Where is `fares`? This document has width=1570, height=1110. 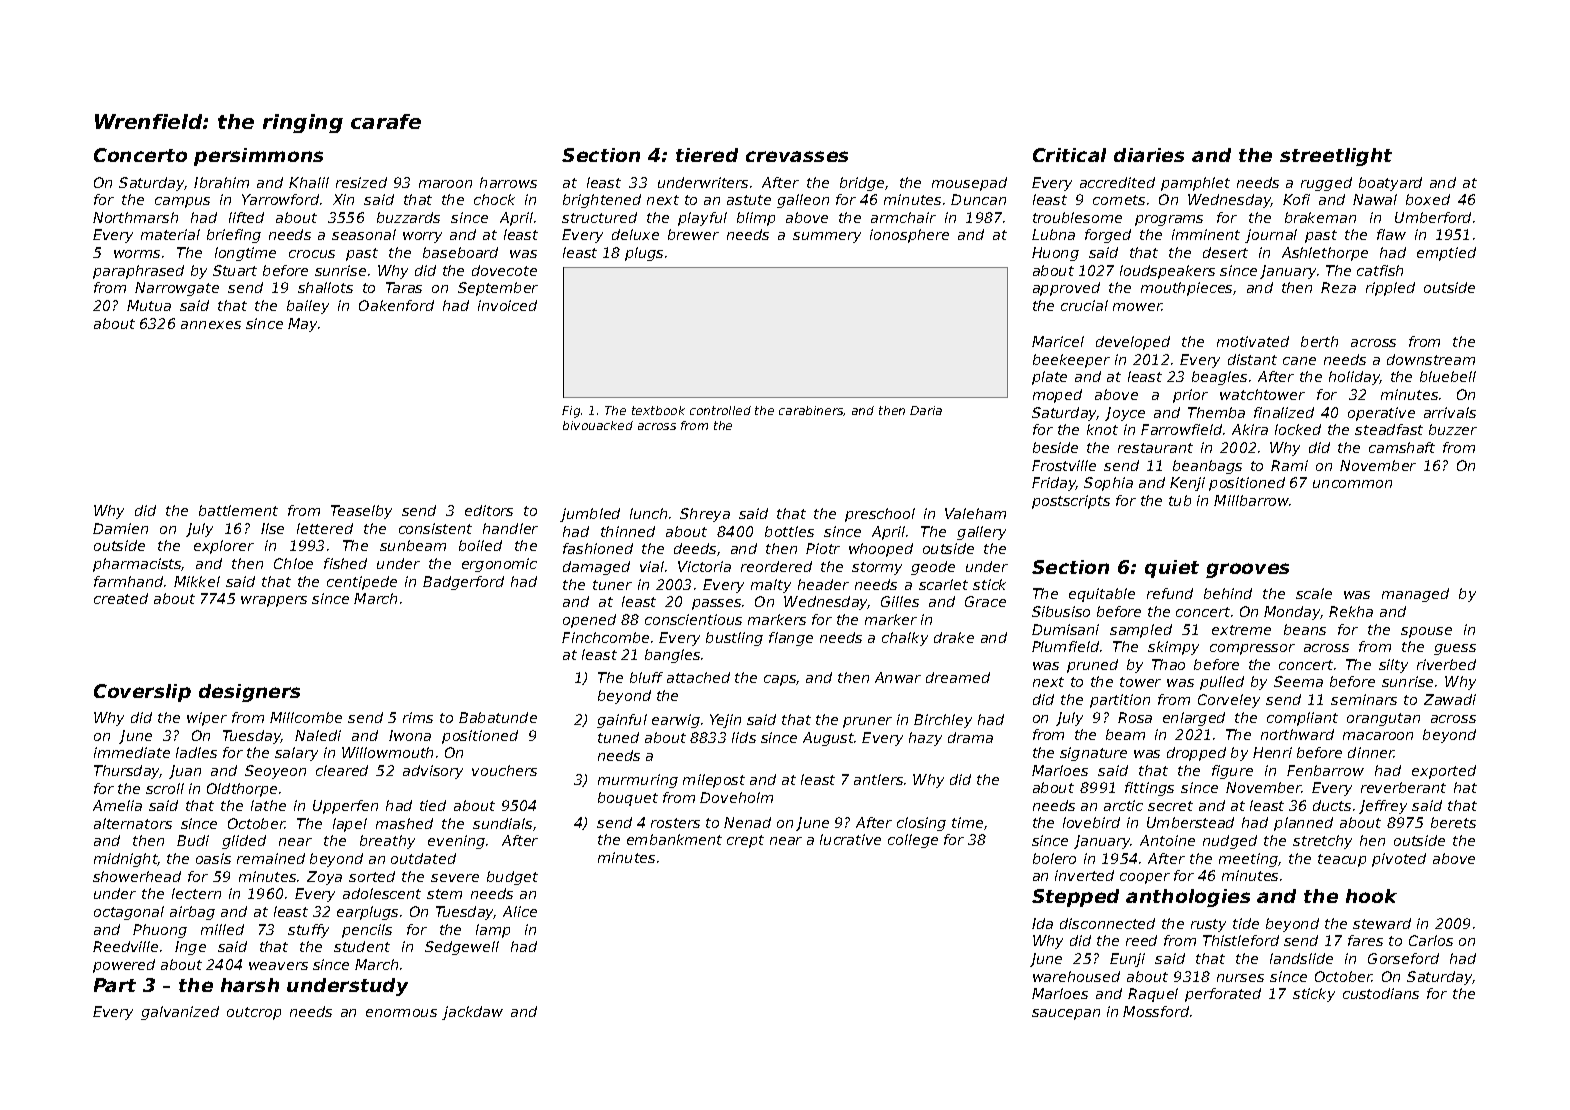
fares is located at coordinates (1365, 940).
